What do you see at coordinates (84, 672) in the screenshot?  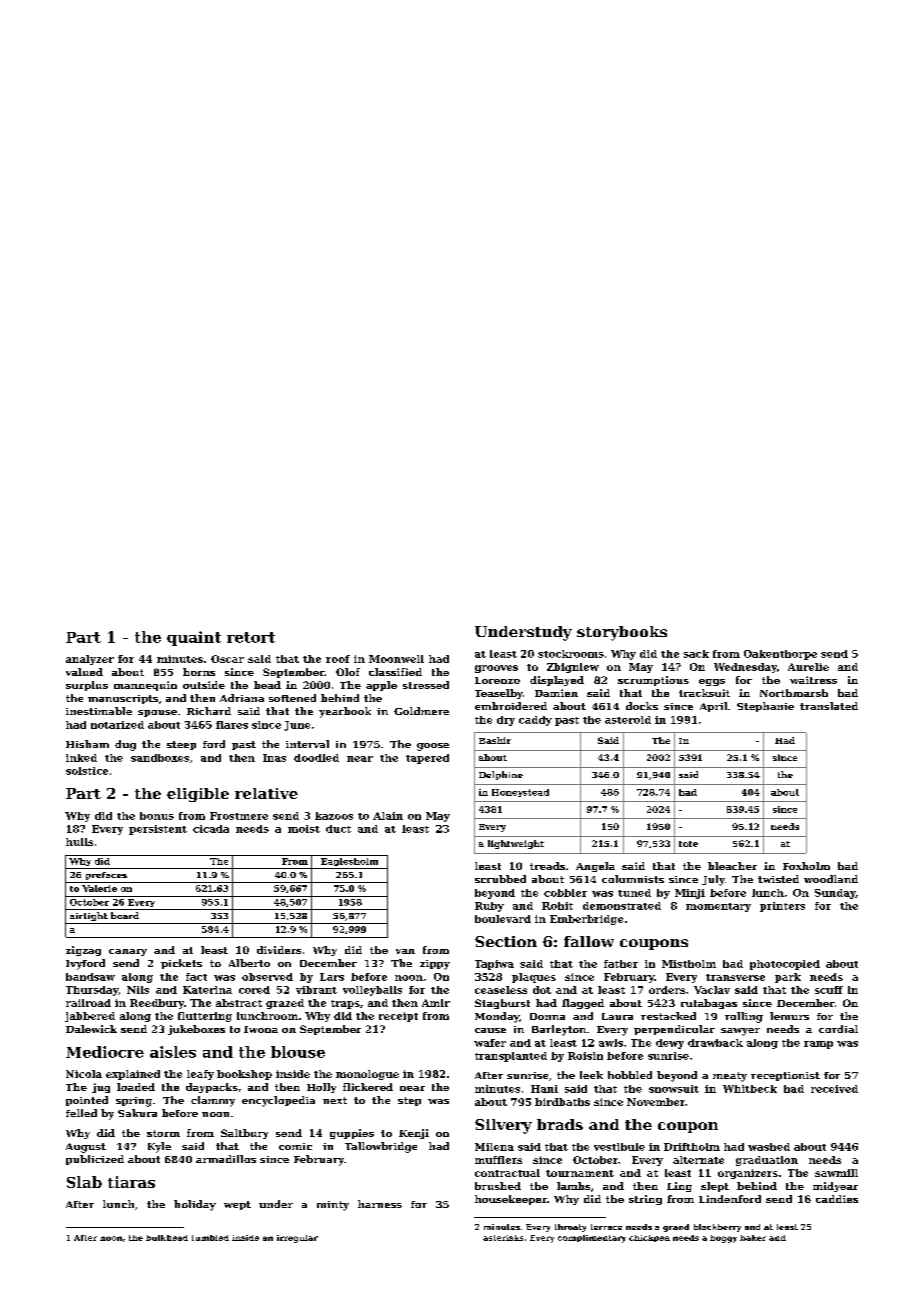 I see `valued` at bounding box center [84, 672].
